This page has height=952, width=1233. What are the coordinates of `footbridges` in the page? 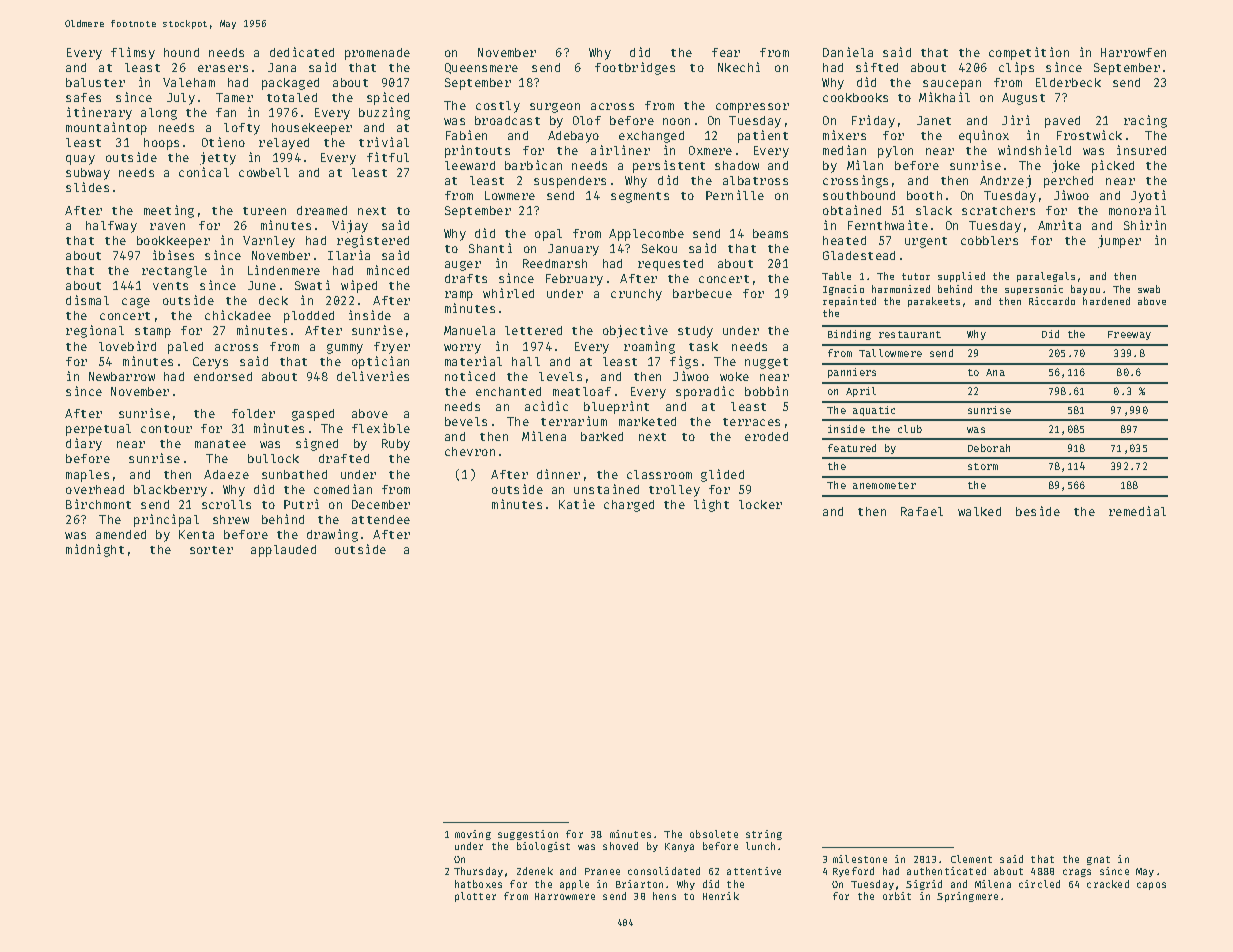 It's located at (635, 68).
